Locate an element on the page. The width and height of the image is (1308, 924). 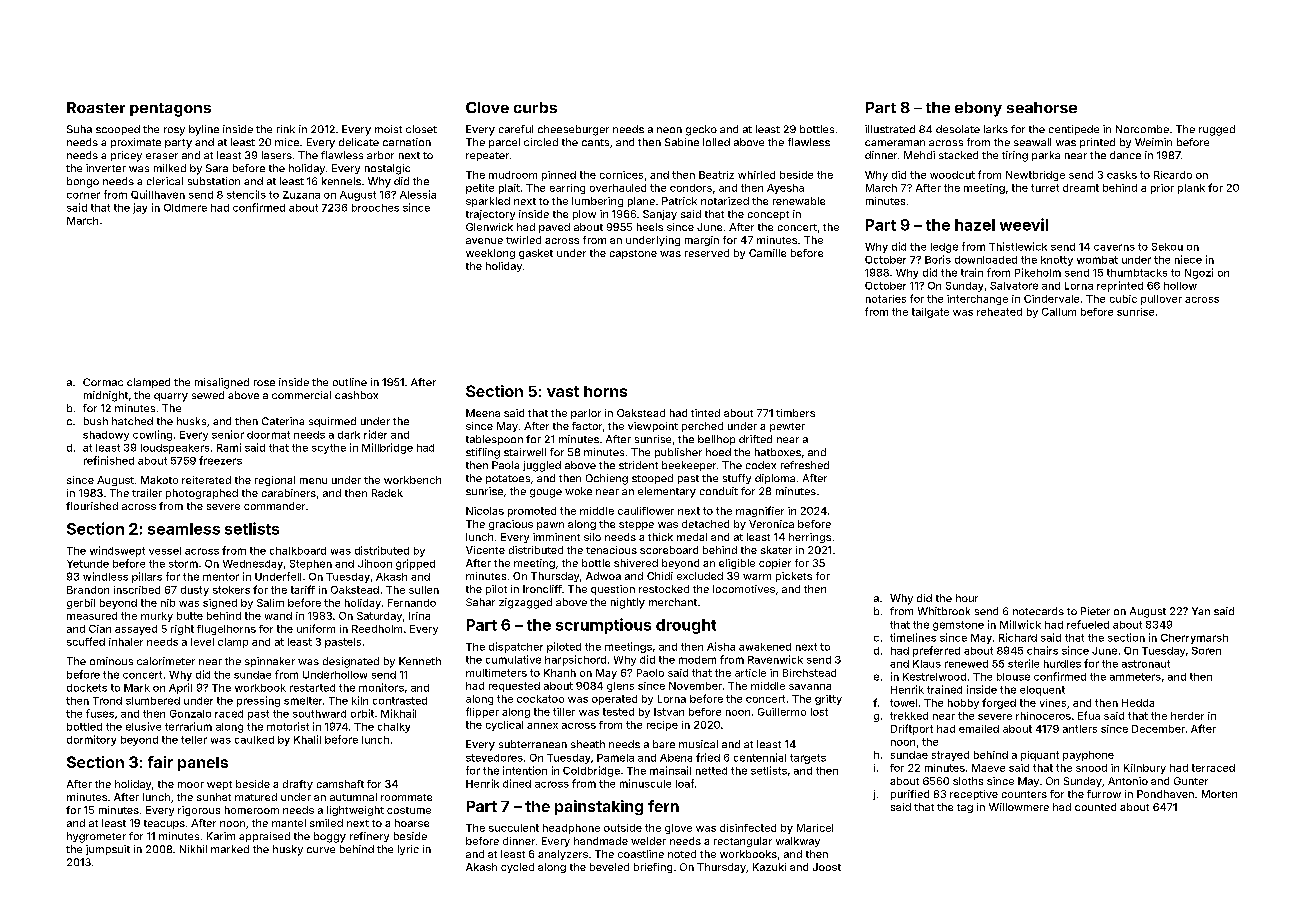
drafty is located at coordinates (298, 785).
